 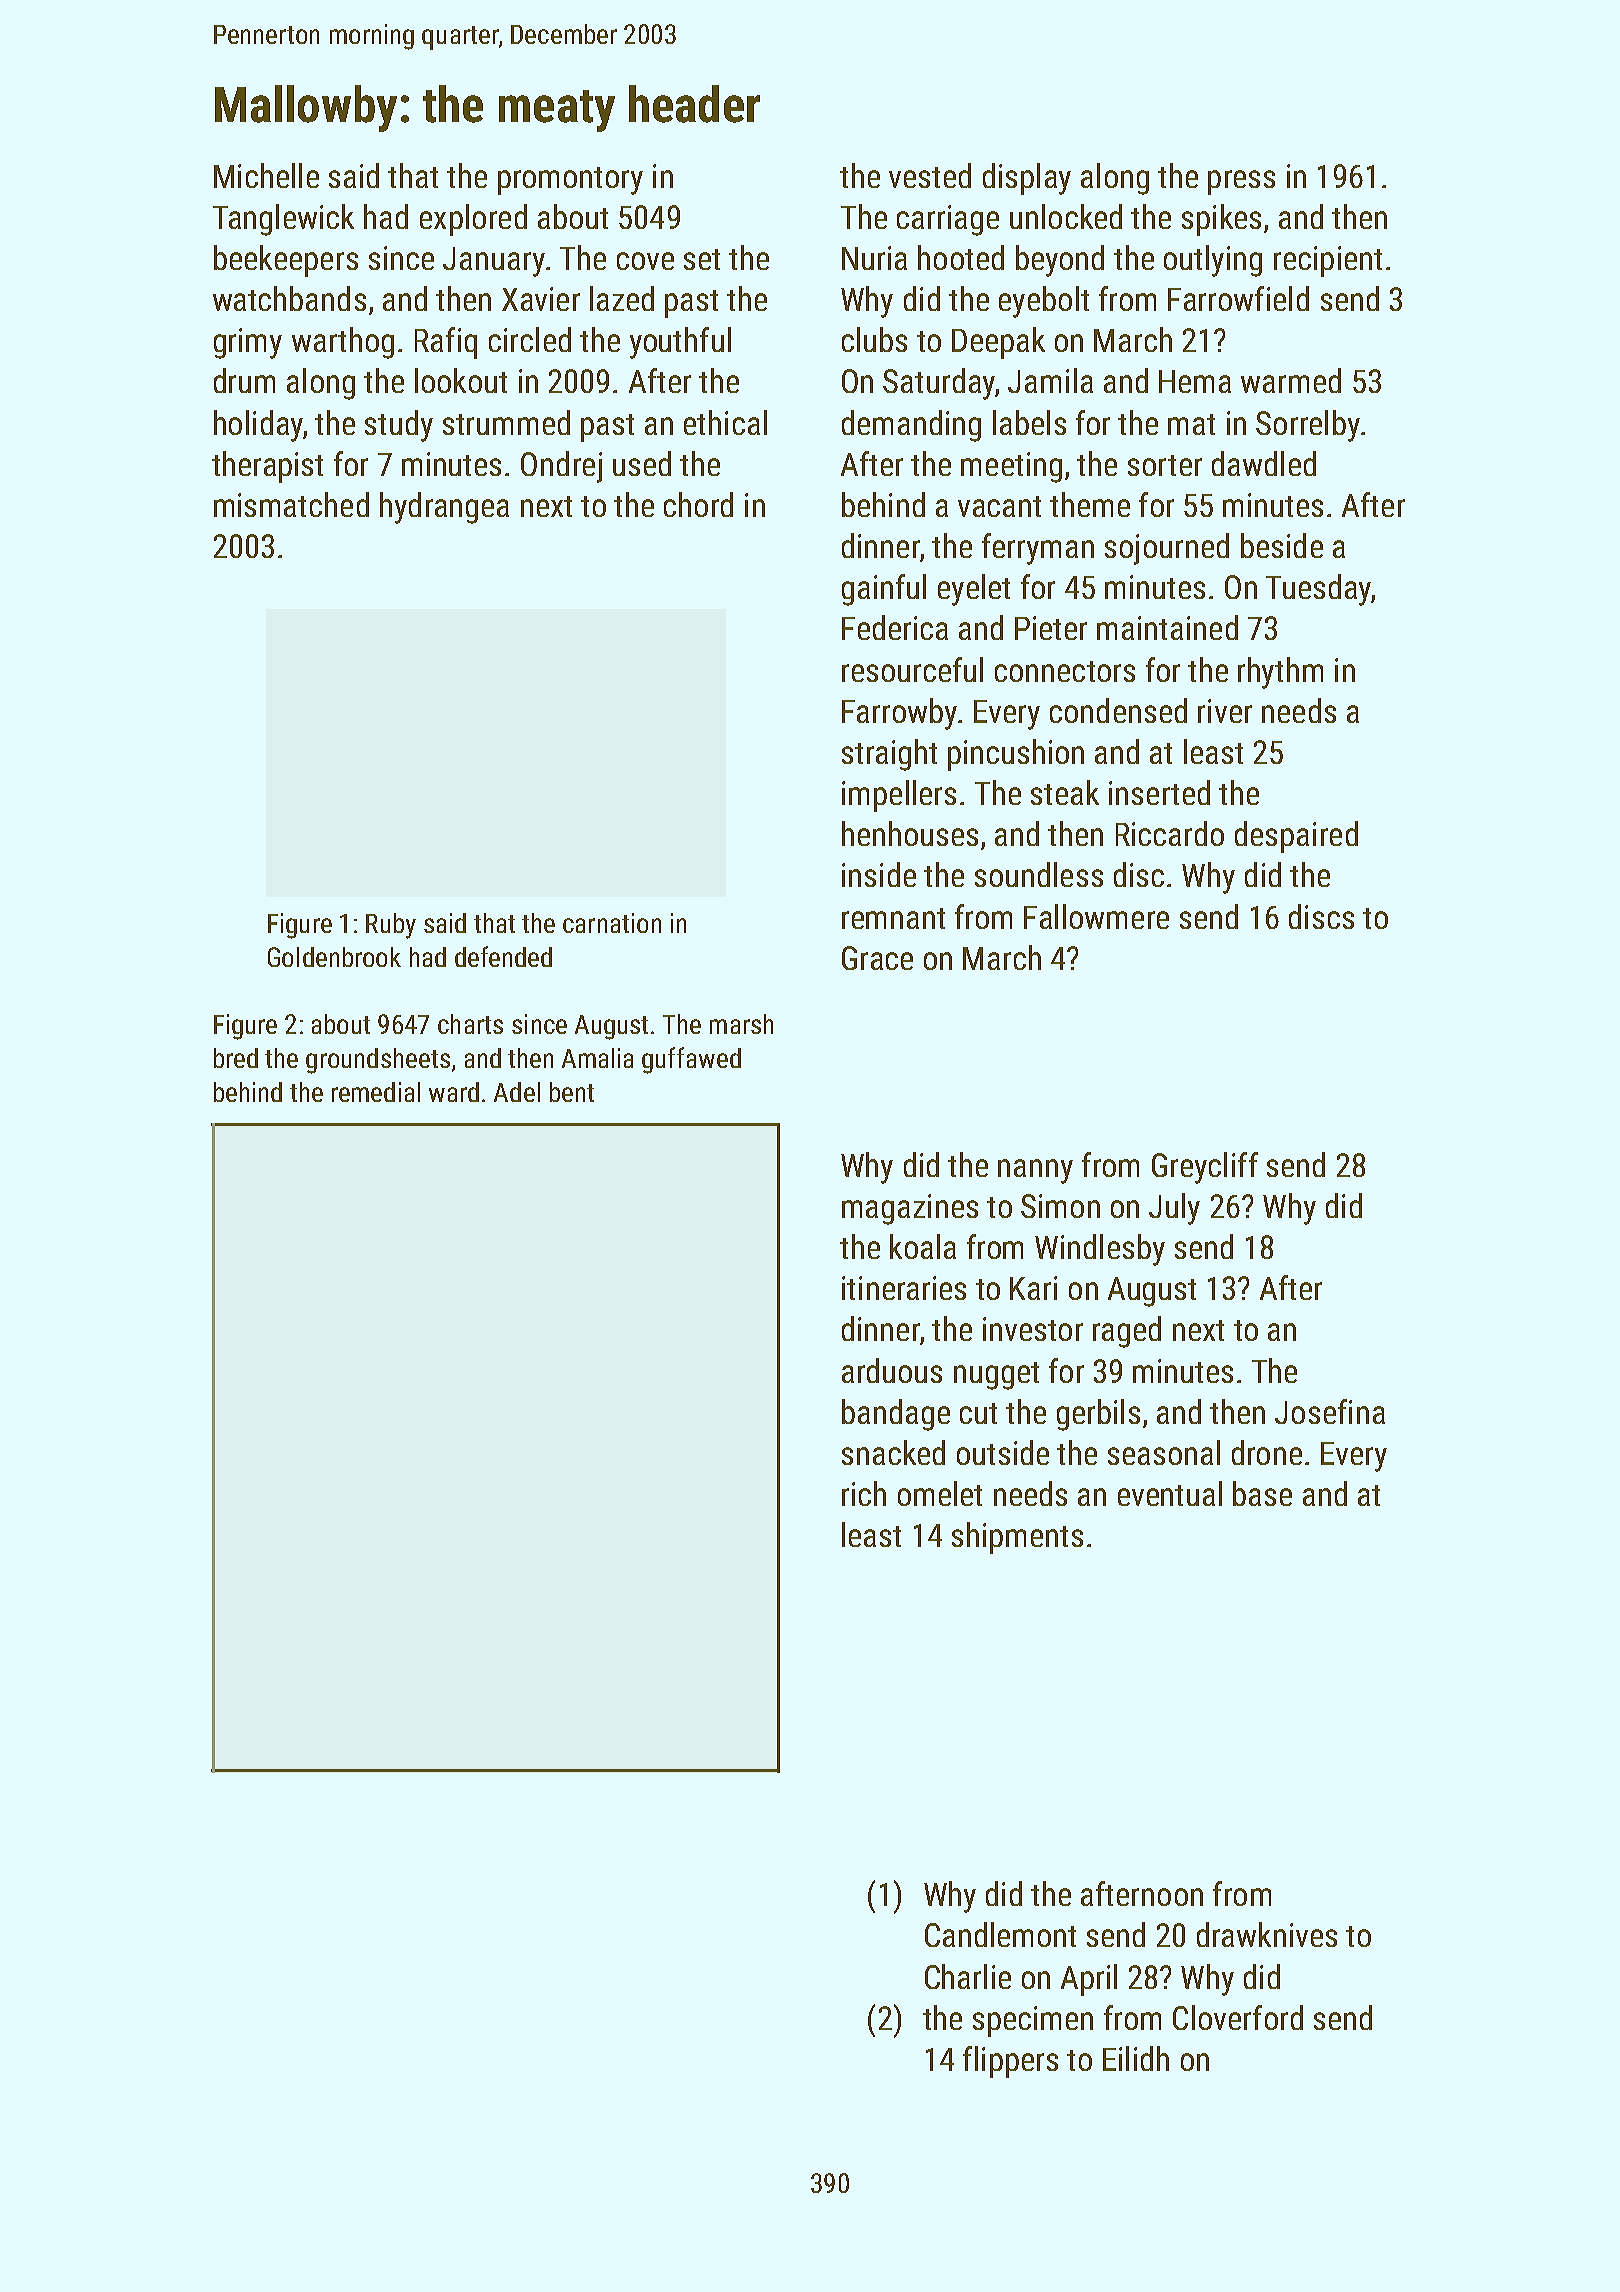 What do you see at coordinates (376, 1092) in the page?
I see `remedial` at bounding box center [376, 1092].
